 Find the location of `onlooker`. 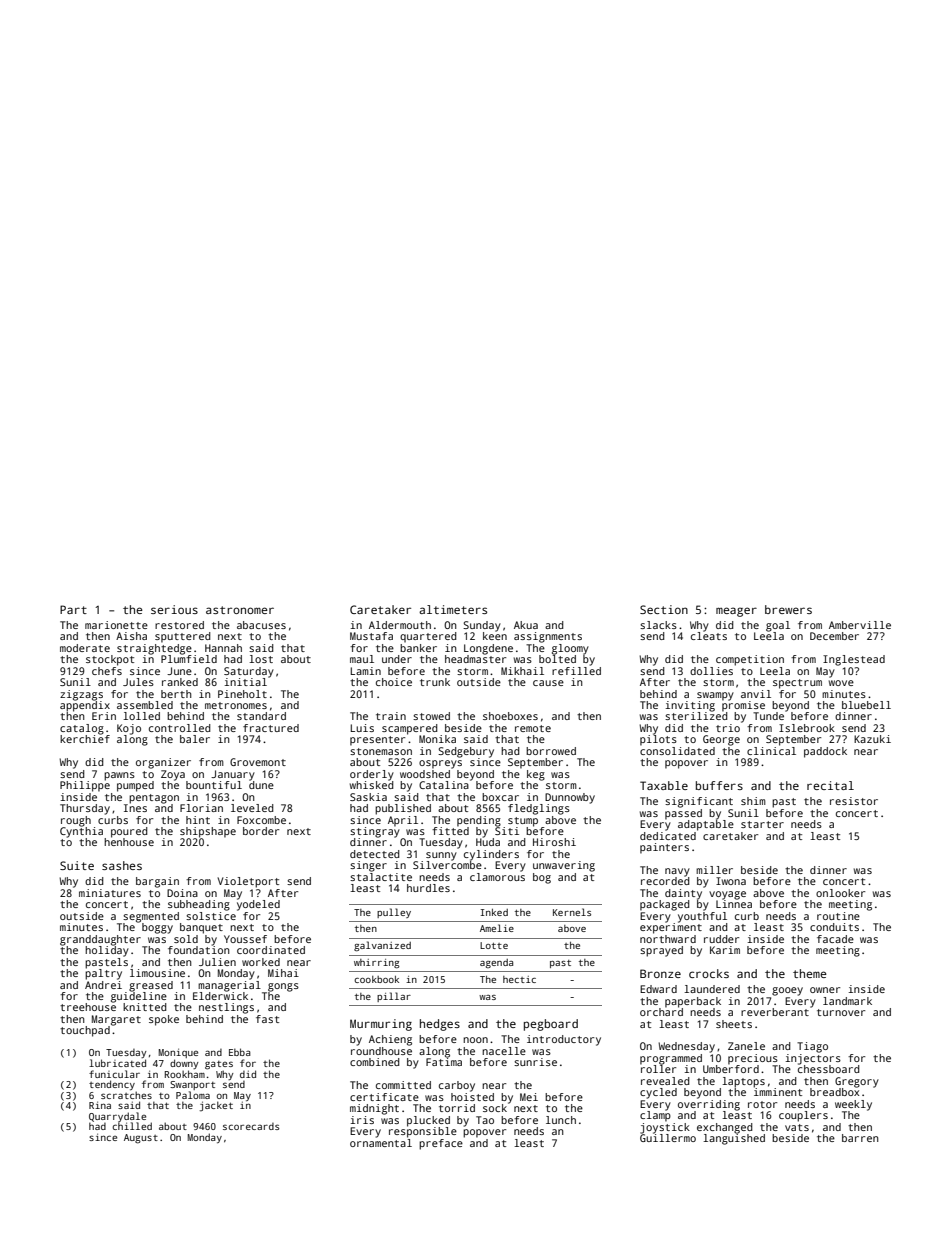

onlooker is located at coordinates (840, 893).
